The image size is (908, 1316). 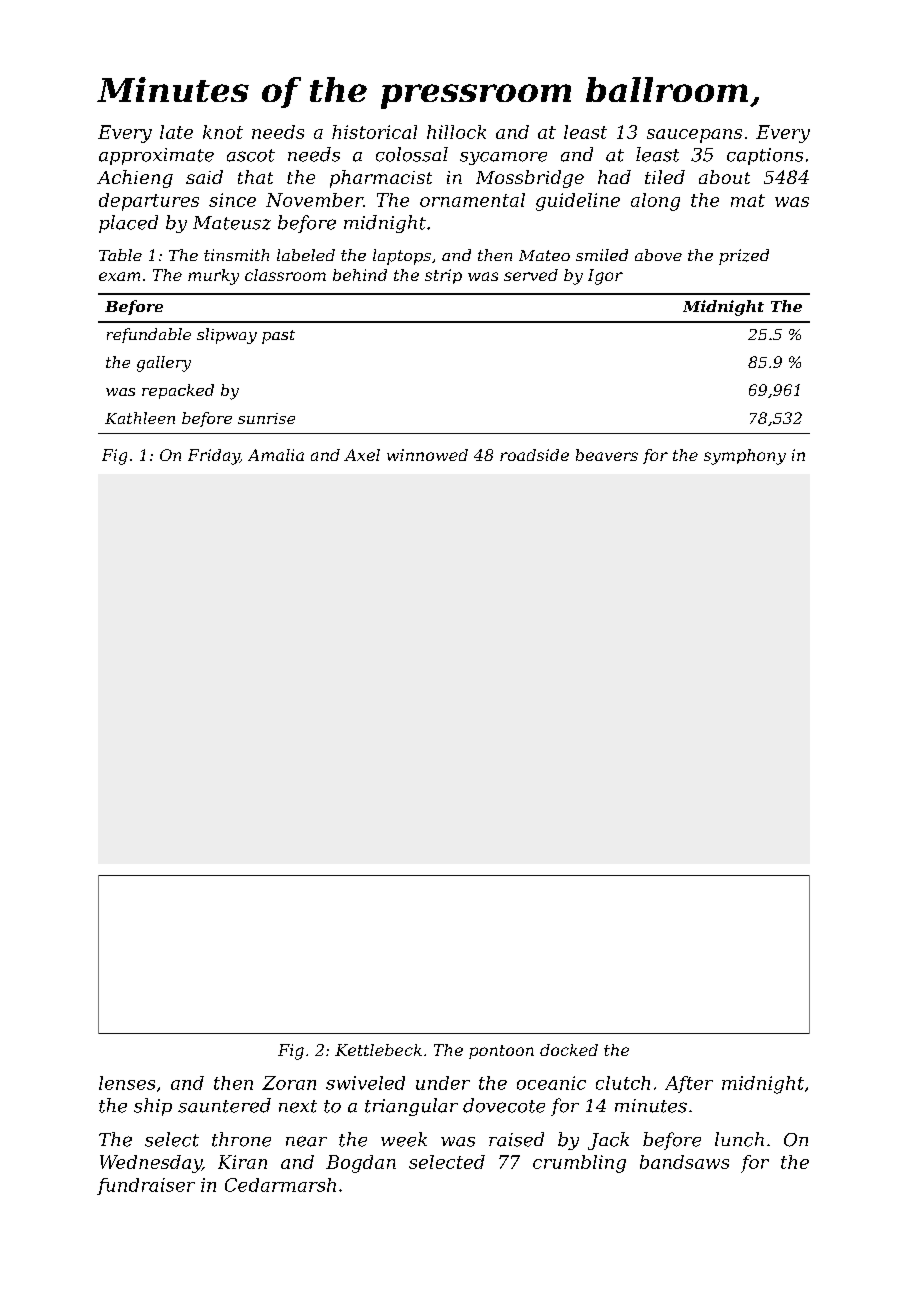 What do you see at coordinates (213, 277) in the page?
I see `murky` at bounding box center [213, 277].
